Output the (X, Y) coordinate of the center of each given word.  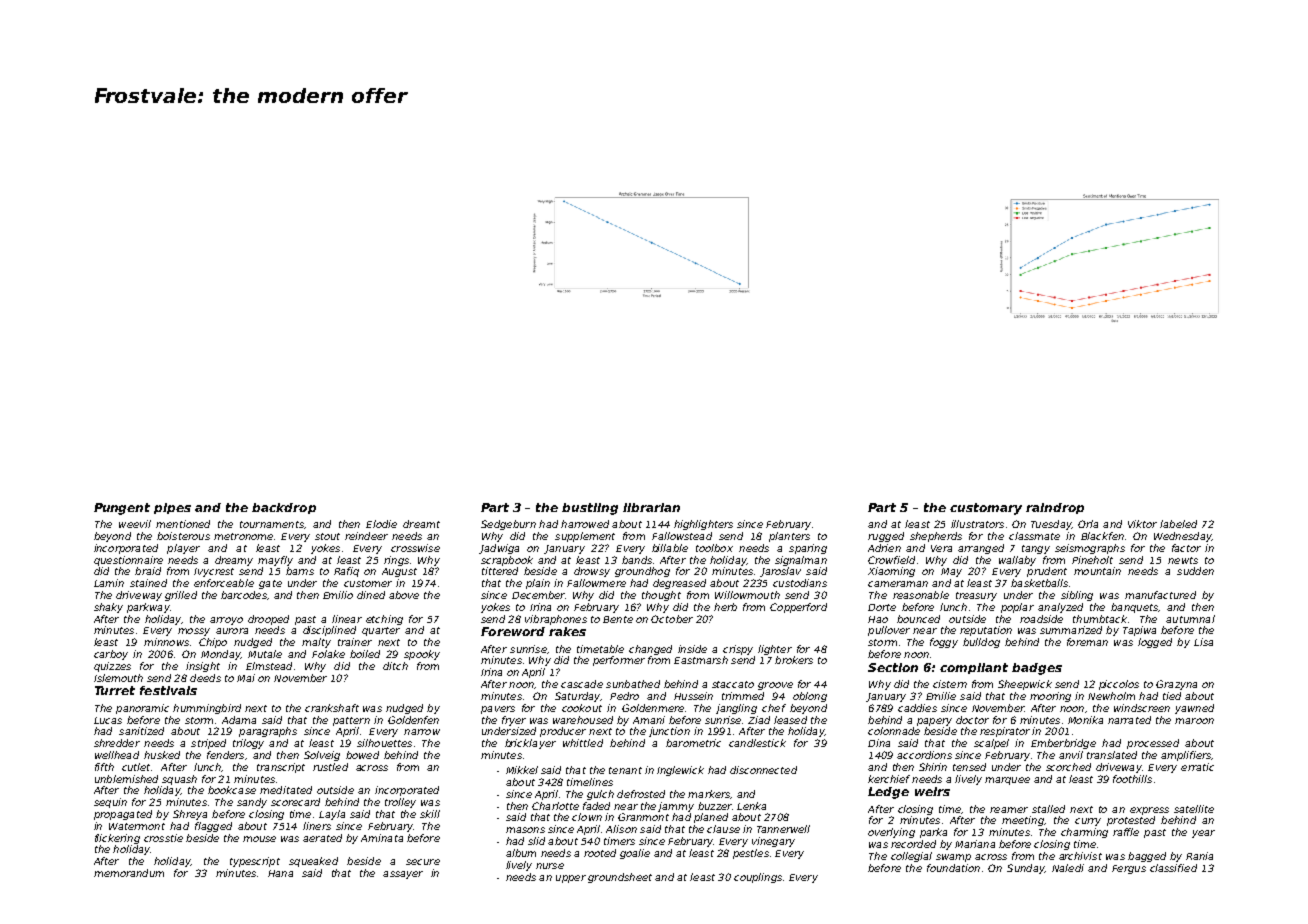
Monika (1085, 720)
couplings (758, 878)
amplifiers (1186, 756)
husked (162, 755)
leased (790, 720)
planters (789, 537)
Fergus (1129, 869)
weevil (135, 524)
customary (986, 509)
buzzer (715, 806)
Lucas (108, 720)
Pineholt (1092, 560)
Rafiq (346, 572)
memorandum (129, 873)
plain (538, 584)
